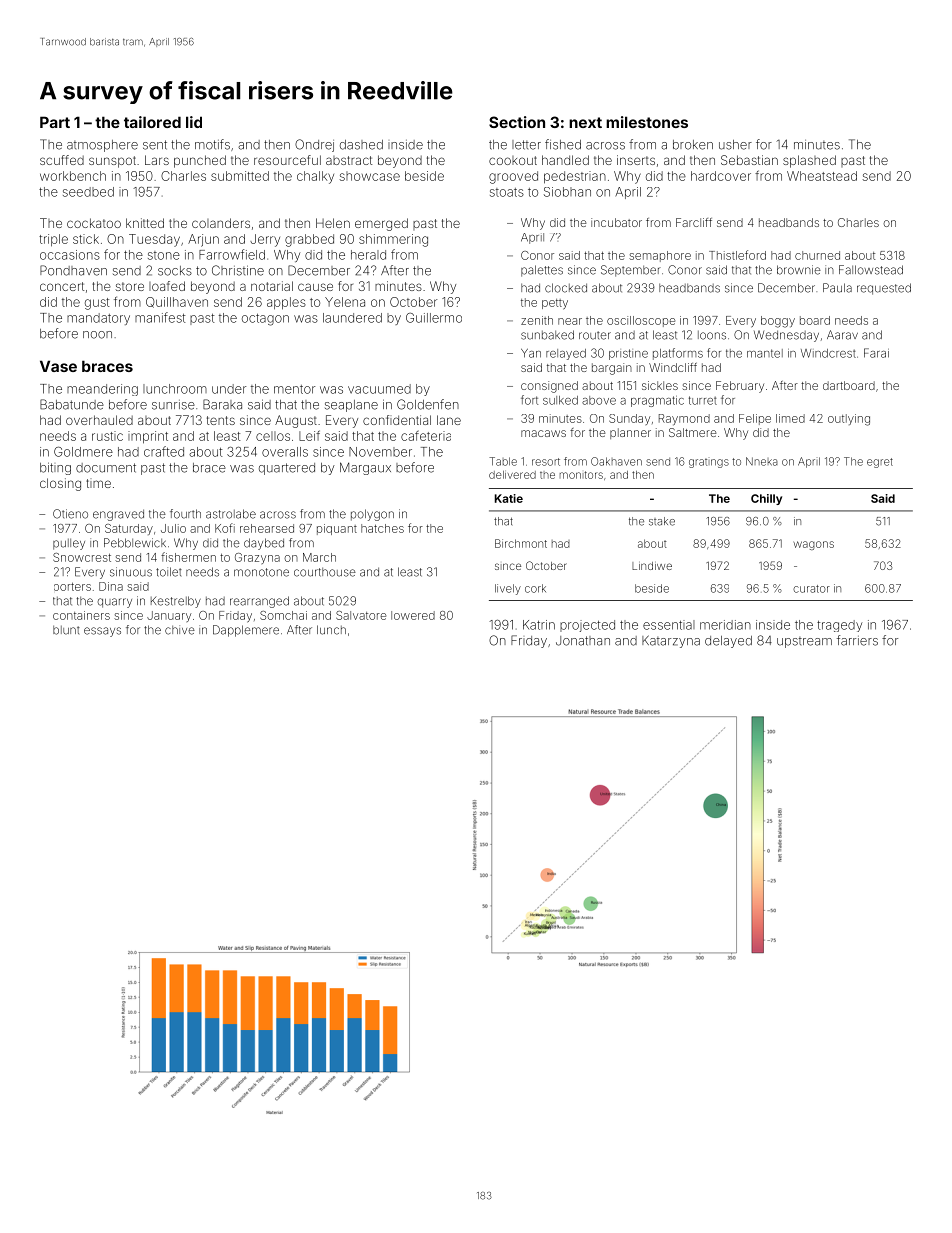 The width and height of the page is (952, 1233). Describe the element at coordinates (413, 615) in the page. I see `lowered` at that location.
